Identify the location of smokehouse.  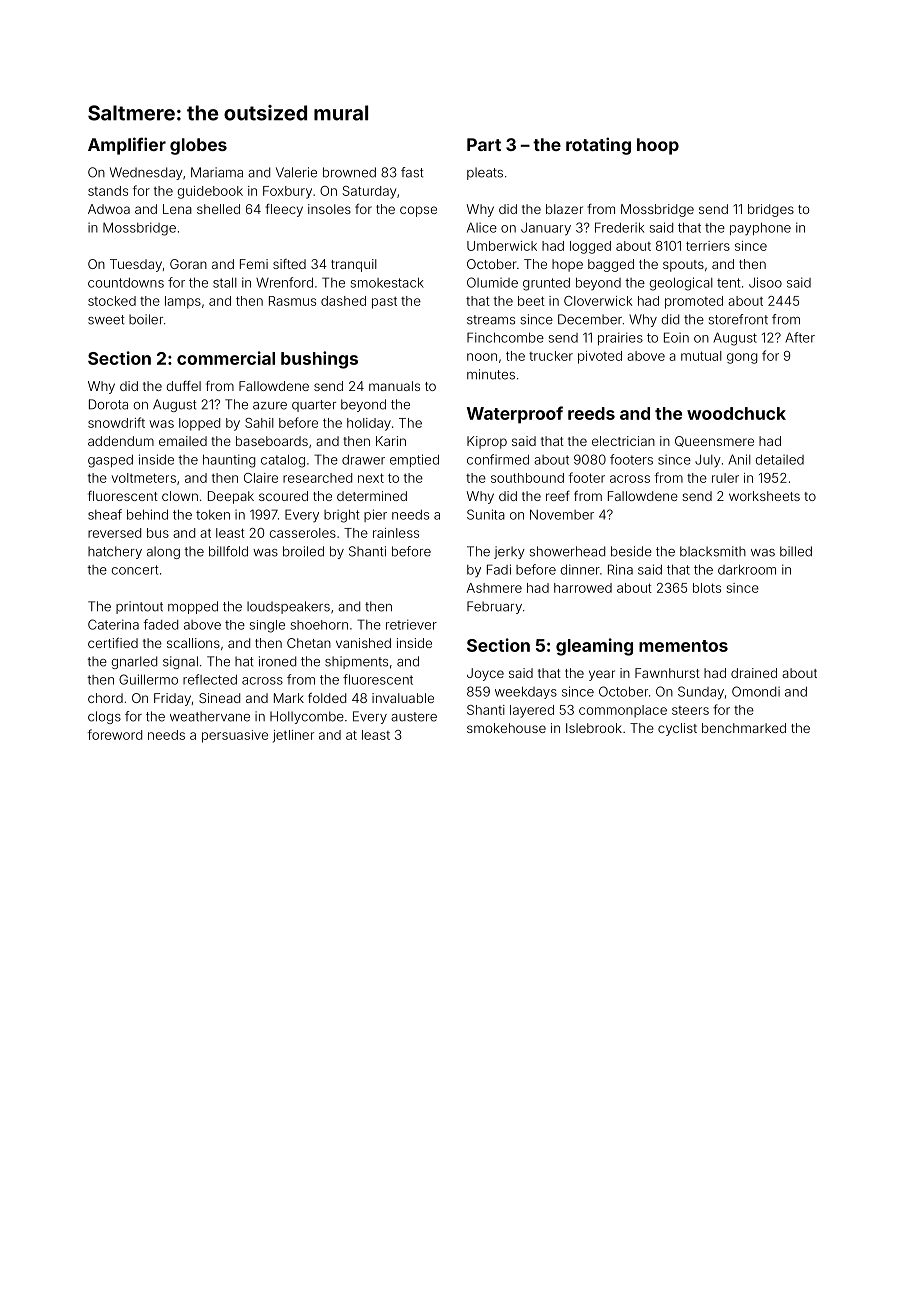
(506, 728).
